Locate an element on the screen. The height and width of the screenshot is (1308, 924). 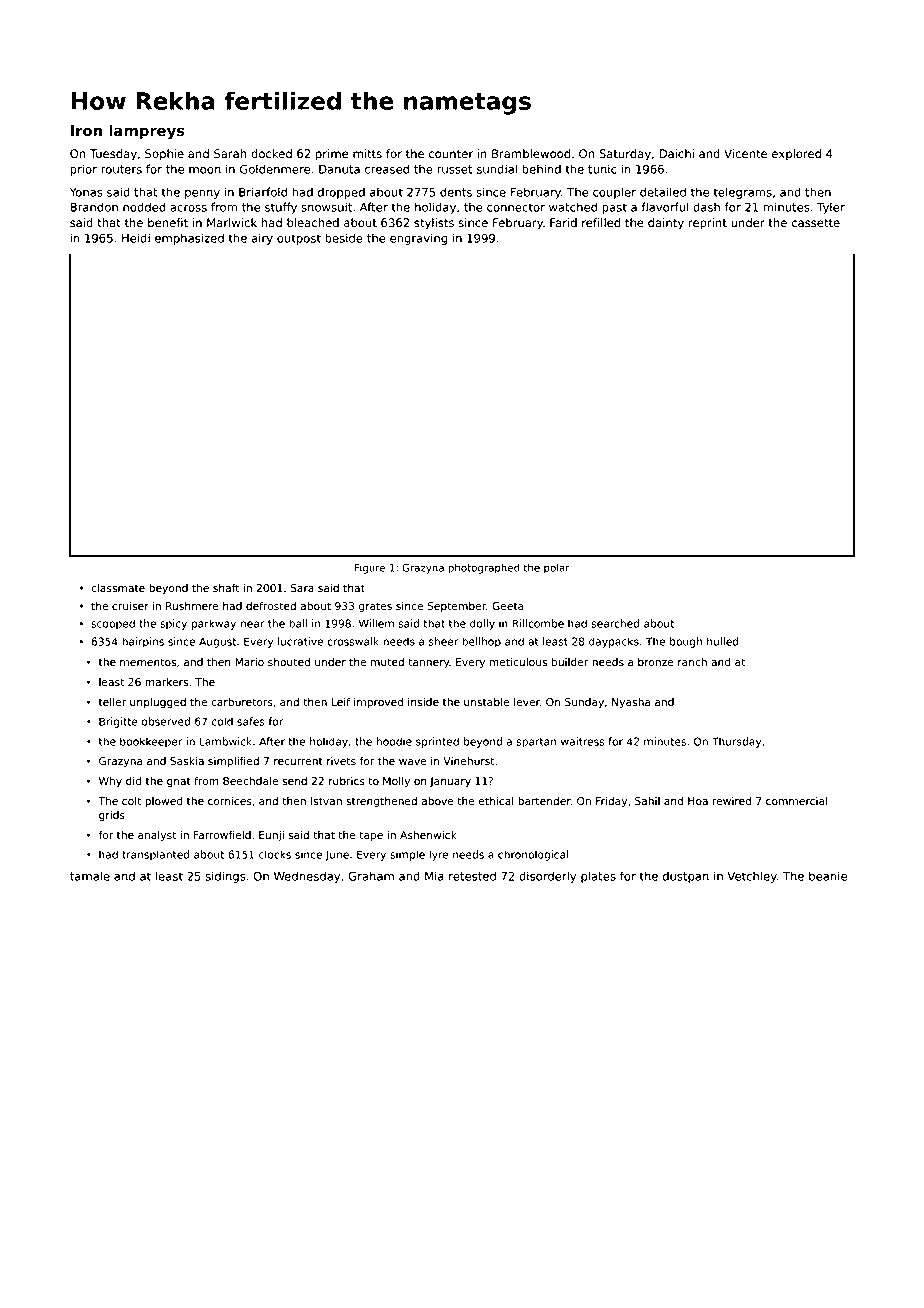
airy is located at coordinates (262, 239).
